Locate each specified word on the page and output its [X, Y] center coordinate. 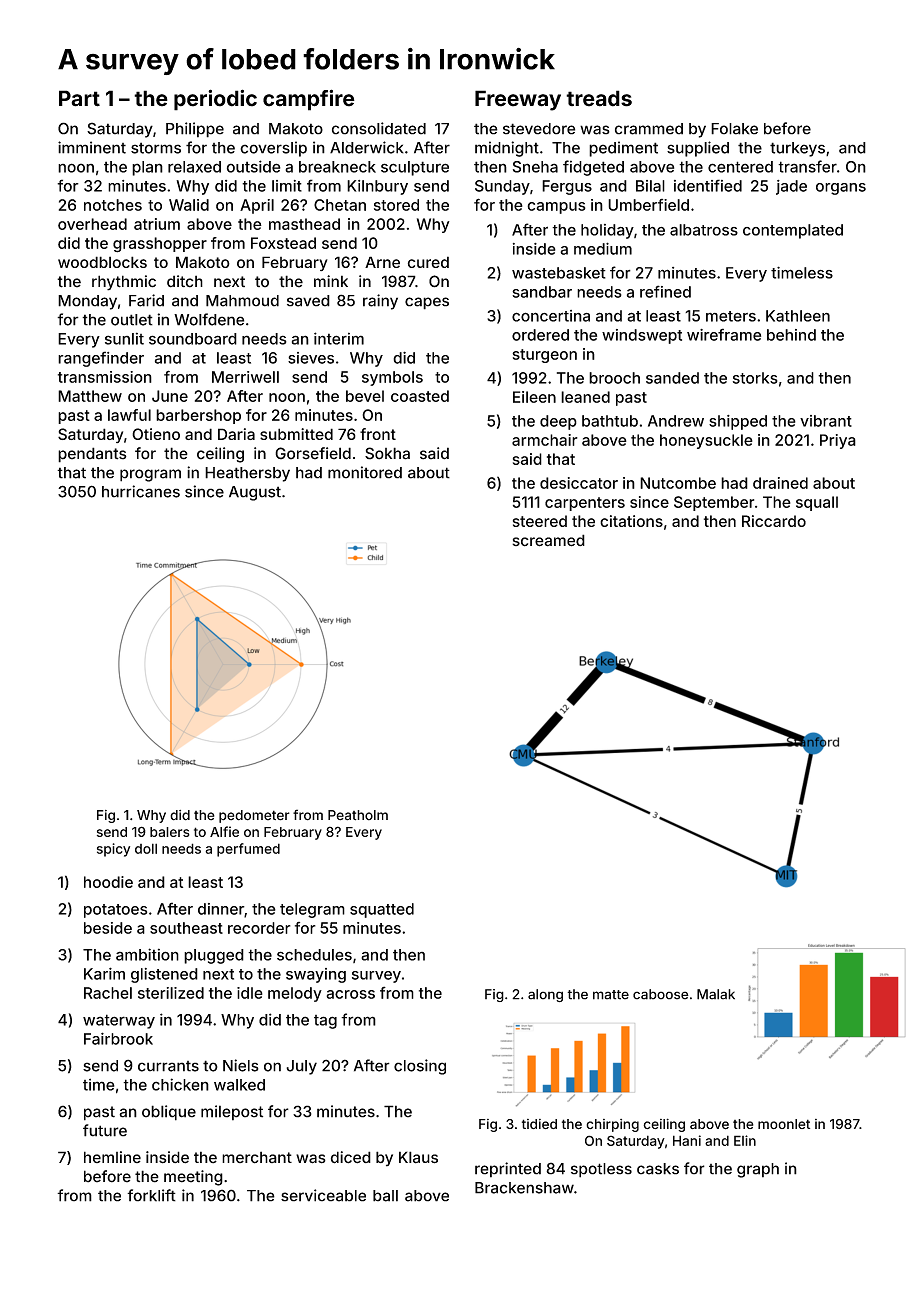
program [150, 475]
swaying [316, 975]
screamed [548, 540]
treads [599, 98]
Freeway [518, 100]
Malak [716, 994]
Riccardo [774, 521]
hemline [112, 1157]
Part [79, 98]
